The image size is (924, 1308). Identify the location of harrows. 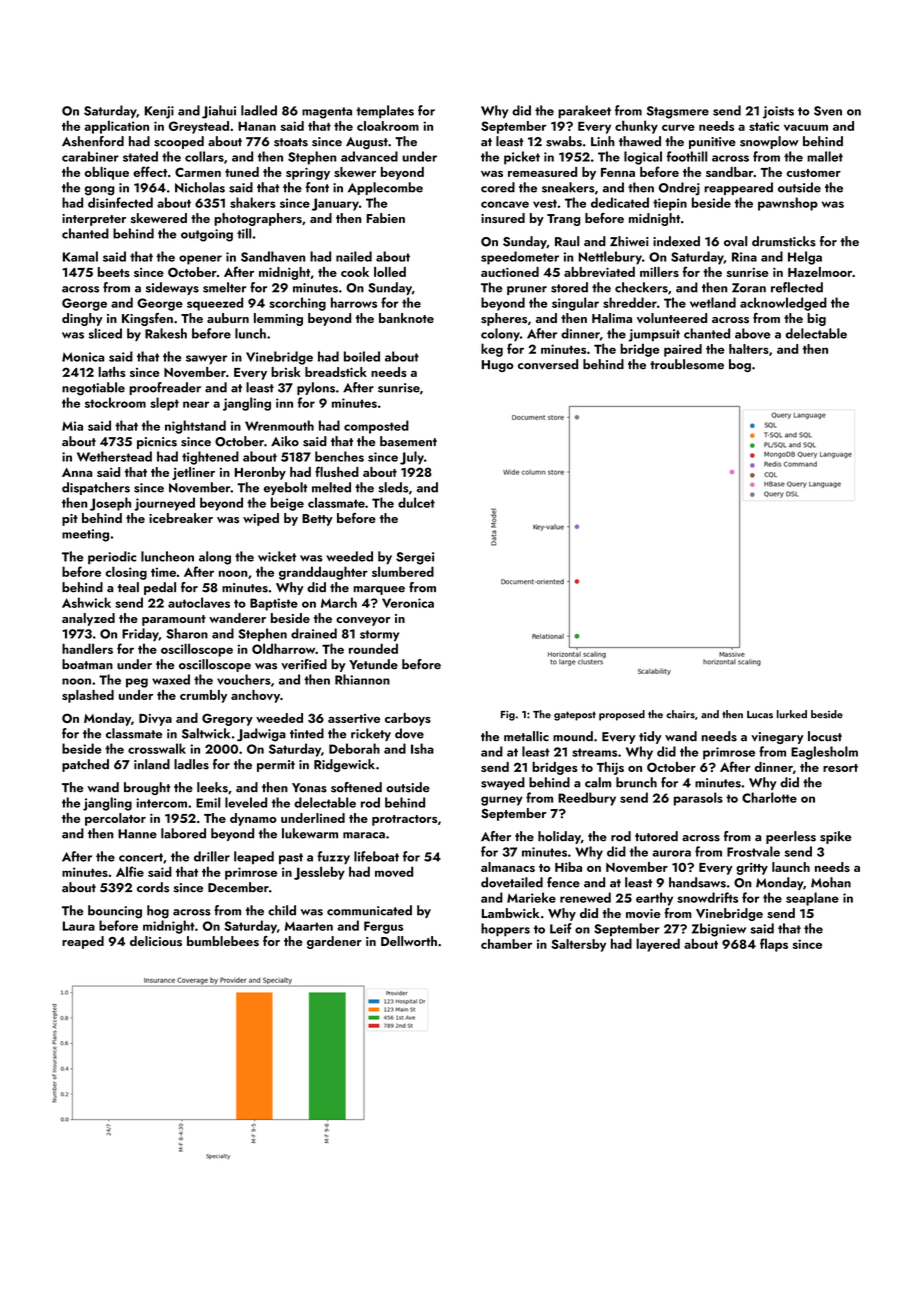
(354, 302).
